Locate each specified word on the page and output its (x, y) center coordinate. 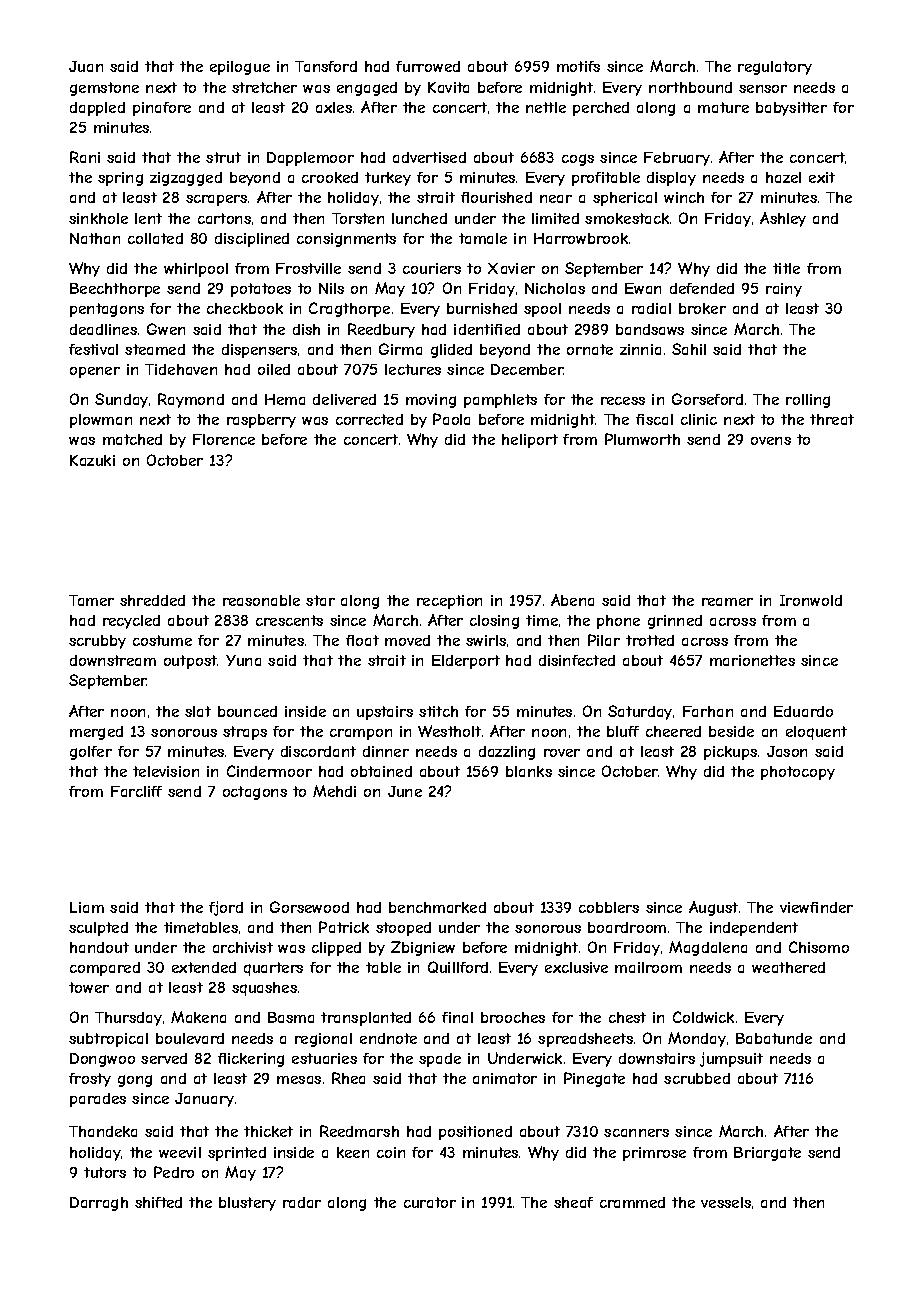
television (166, 771)
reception (449, 602)
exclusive (576, 967)
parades (98, 1100)
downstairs (657, 1058)
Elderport (466, 662)
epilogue (240, 68)
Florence (224, 439)
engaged (367, 89)
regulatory (775, 68)
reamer (727, 602)
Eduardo (803, 711)
